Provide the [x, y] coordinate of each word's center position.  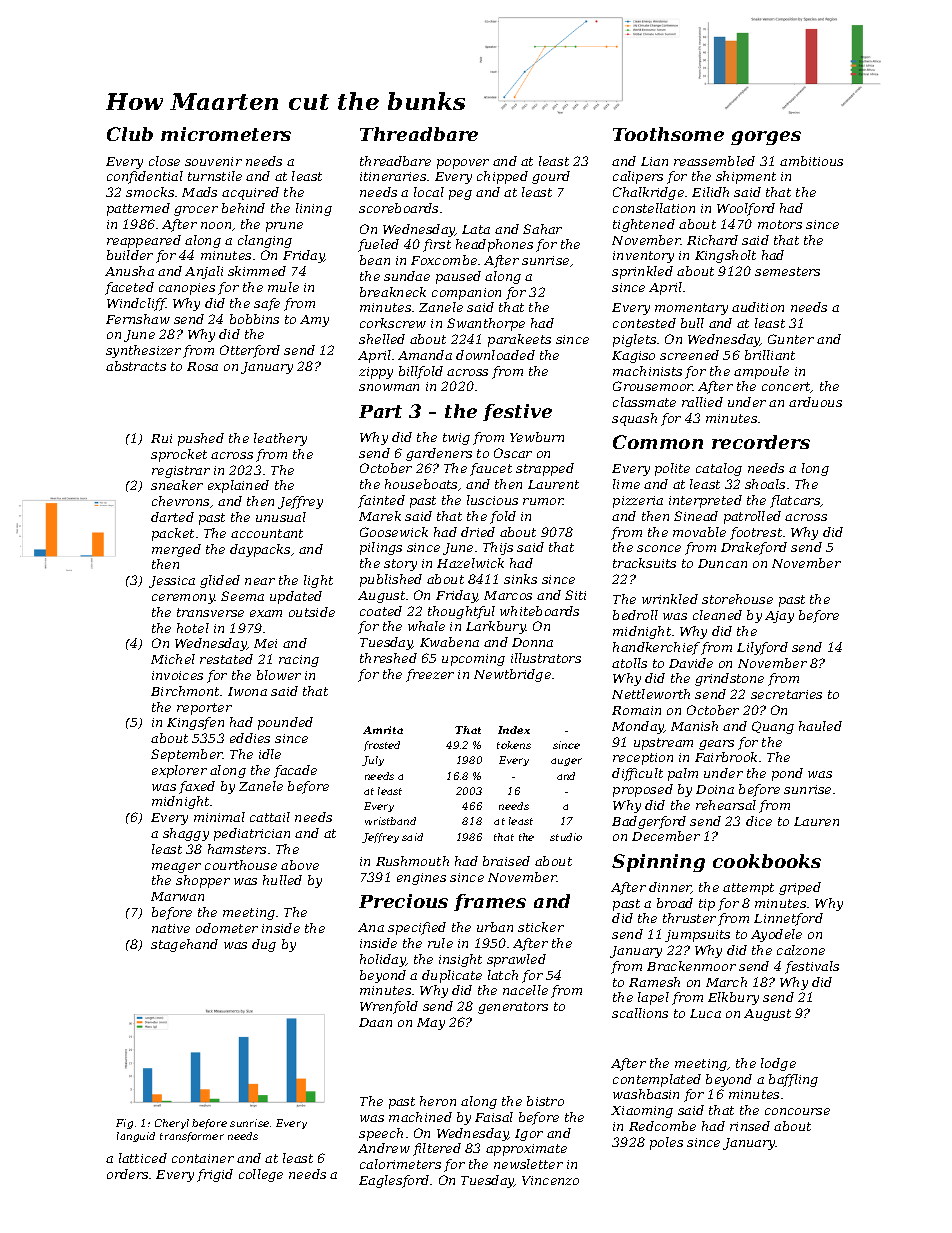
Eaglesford [394, 1181]
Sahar [542, 229]
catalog [719, 469]
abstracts [136, 366]
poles [666, 1143]
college [261, 1175]
